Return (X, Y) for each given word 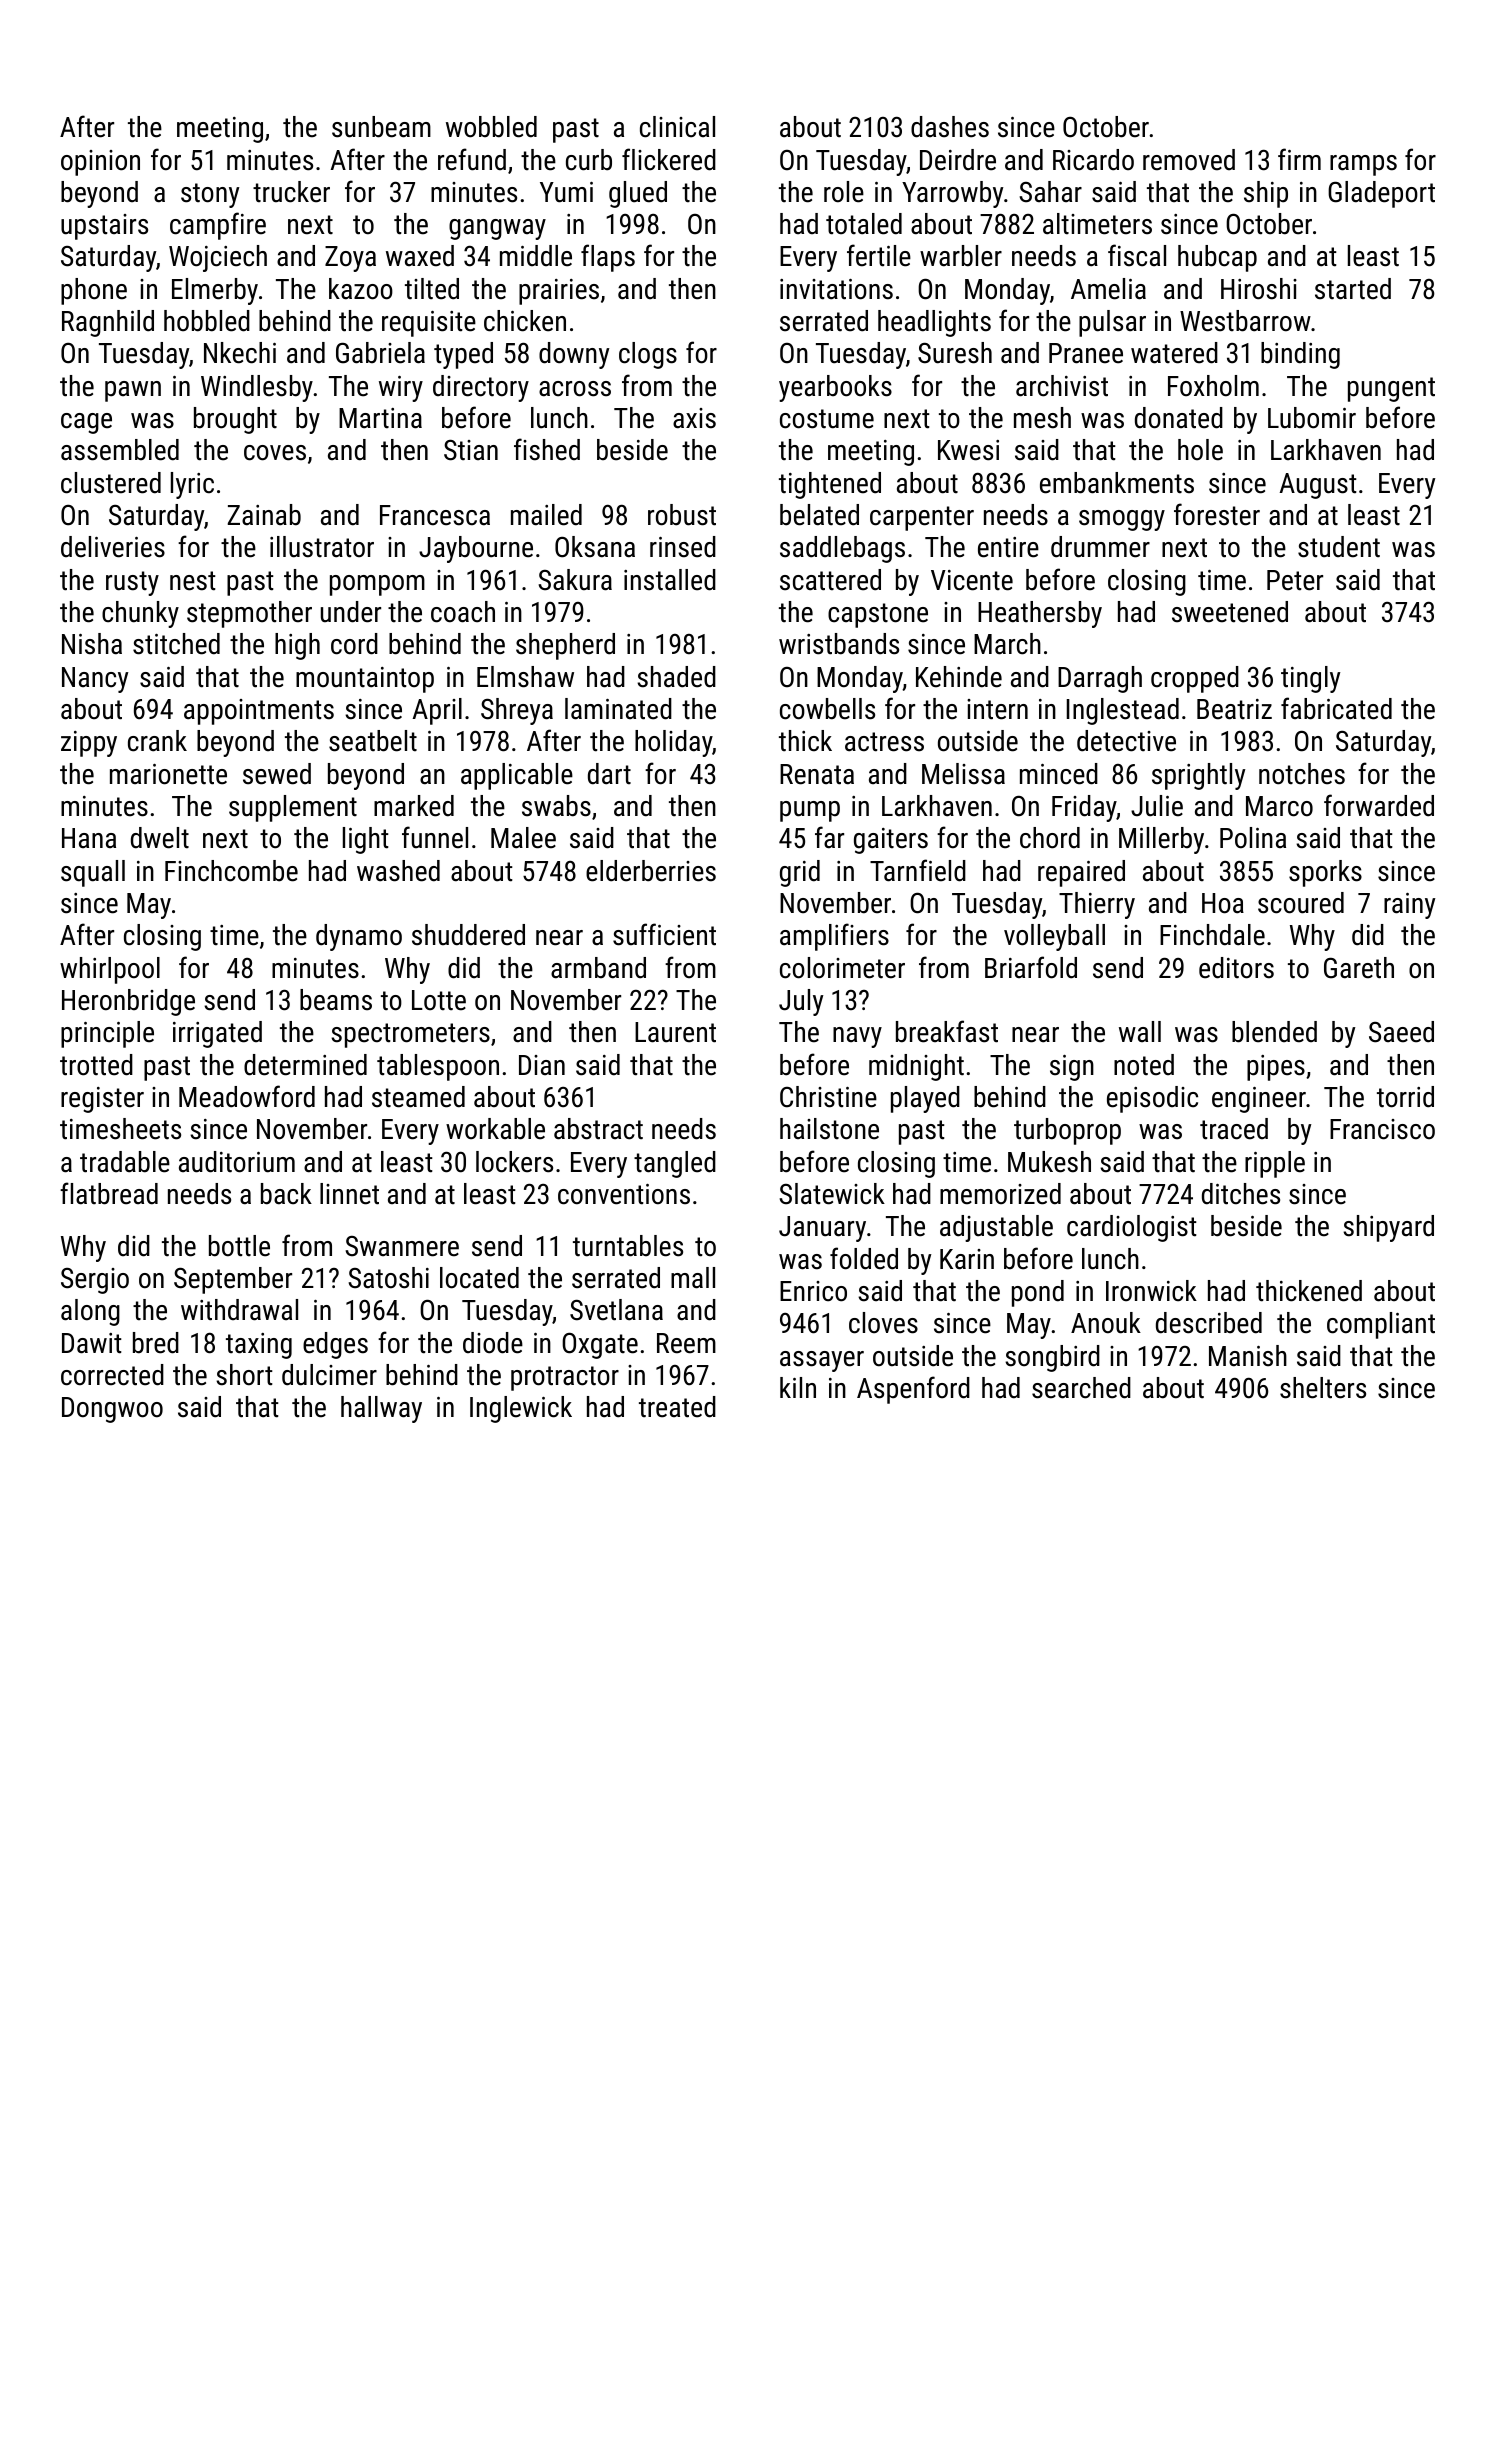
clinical (677, 127)
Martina (380, 418)
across (575, 389)
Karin (967, 1259)
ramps (1363, 165)
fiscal (1137, 255)
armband (598, 968)
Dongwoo (112, 1410)
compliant (1381, 1325)
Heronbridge (128, 1002)
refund (472, 159)
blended (1274, 1032)
